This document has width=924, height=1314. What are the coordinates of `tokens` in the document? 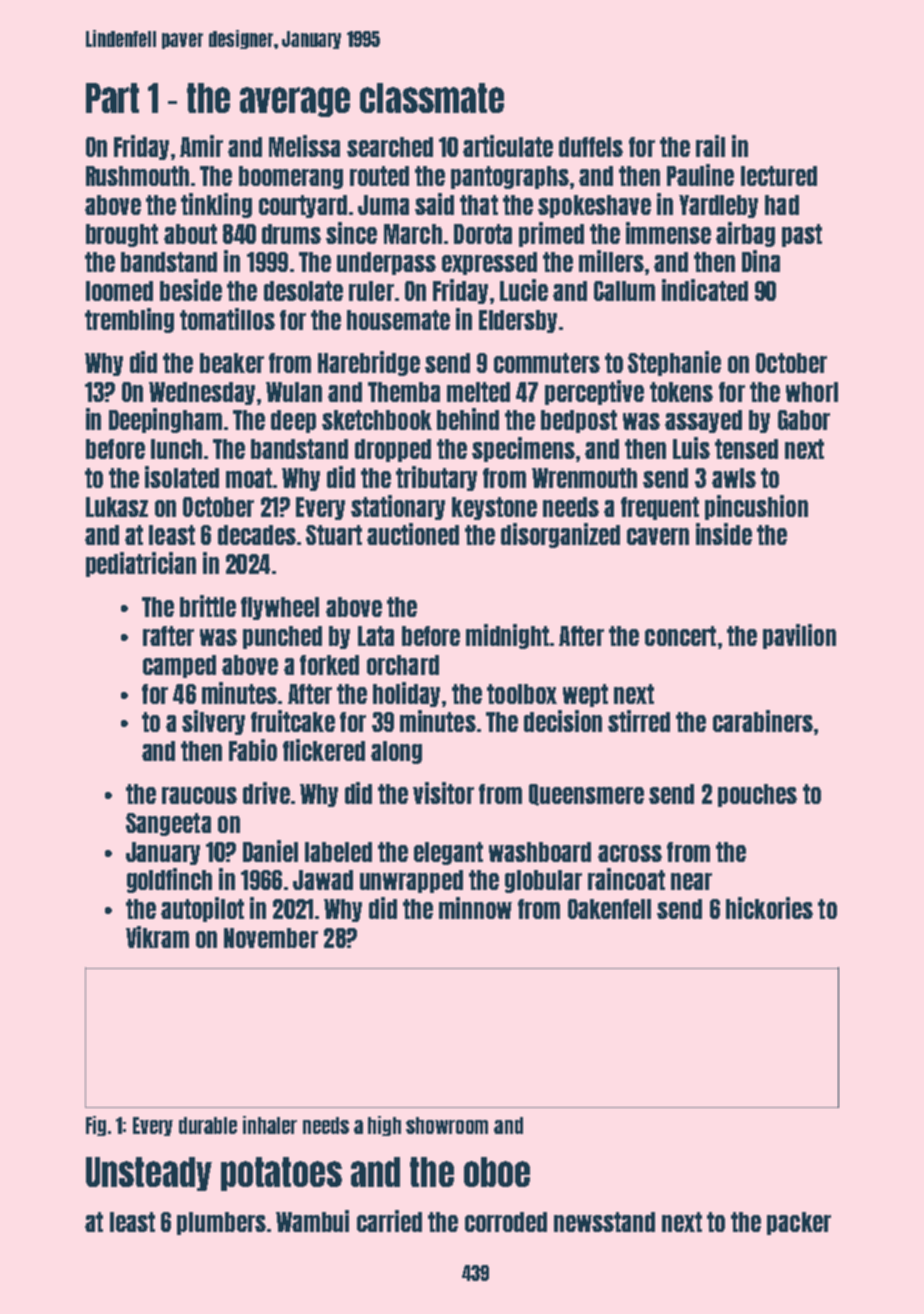 It's located at (681, 392).
